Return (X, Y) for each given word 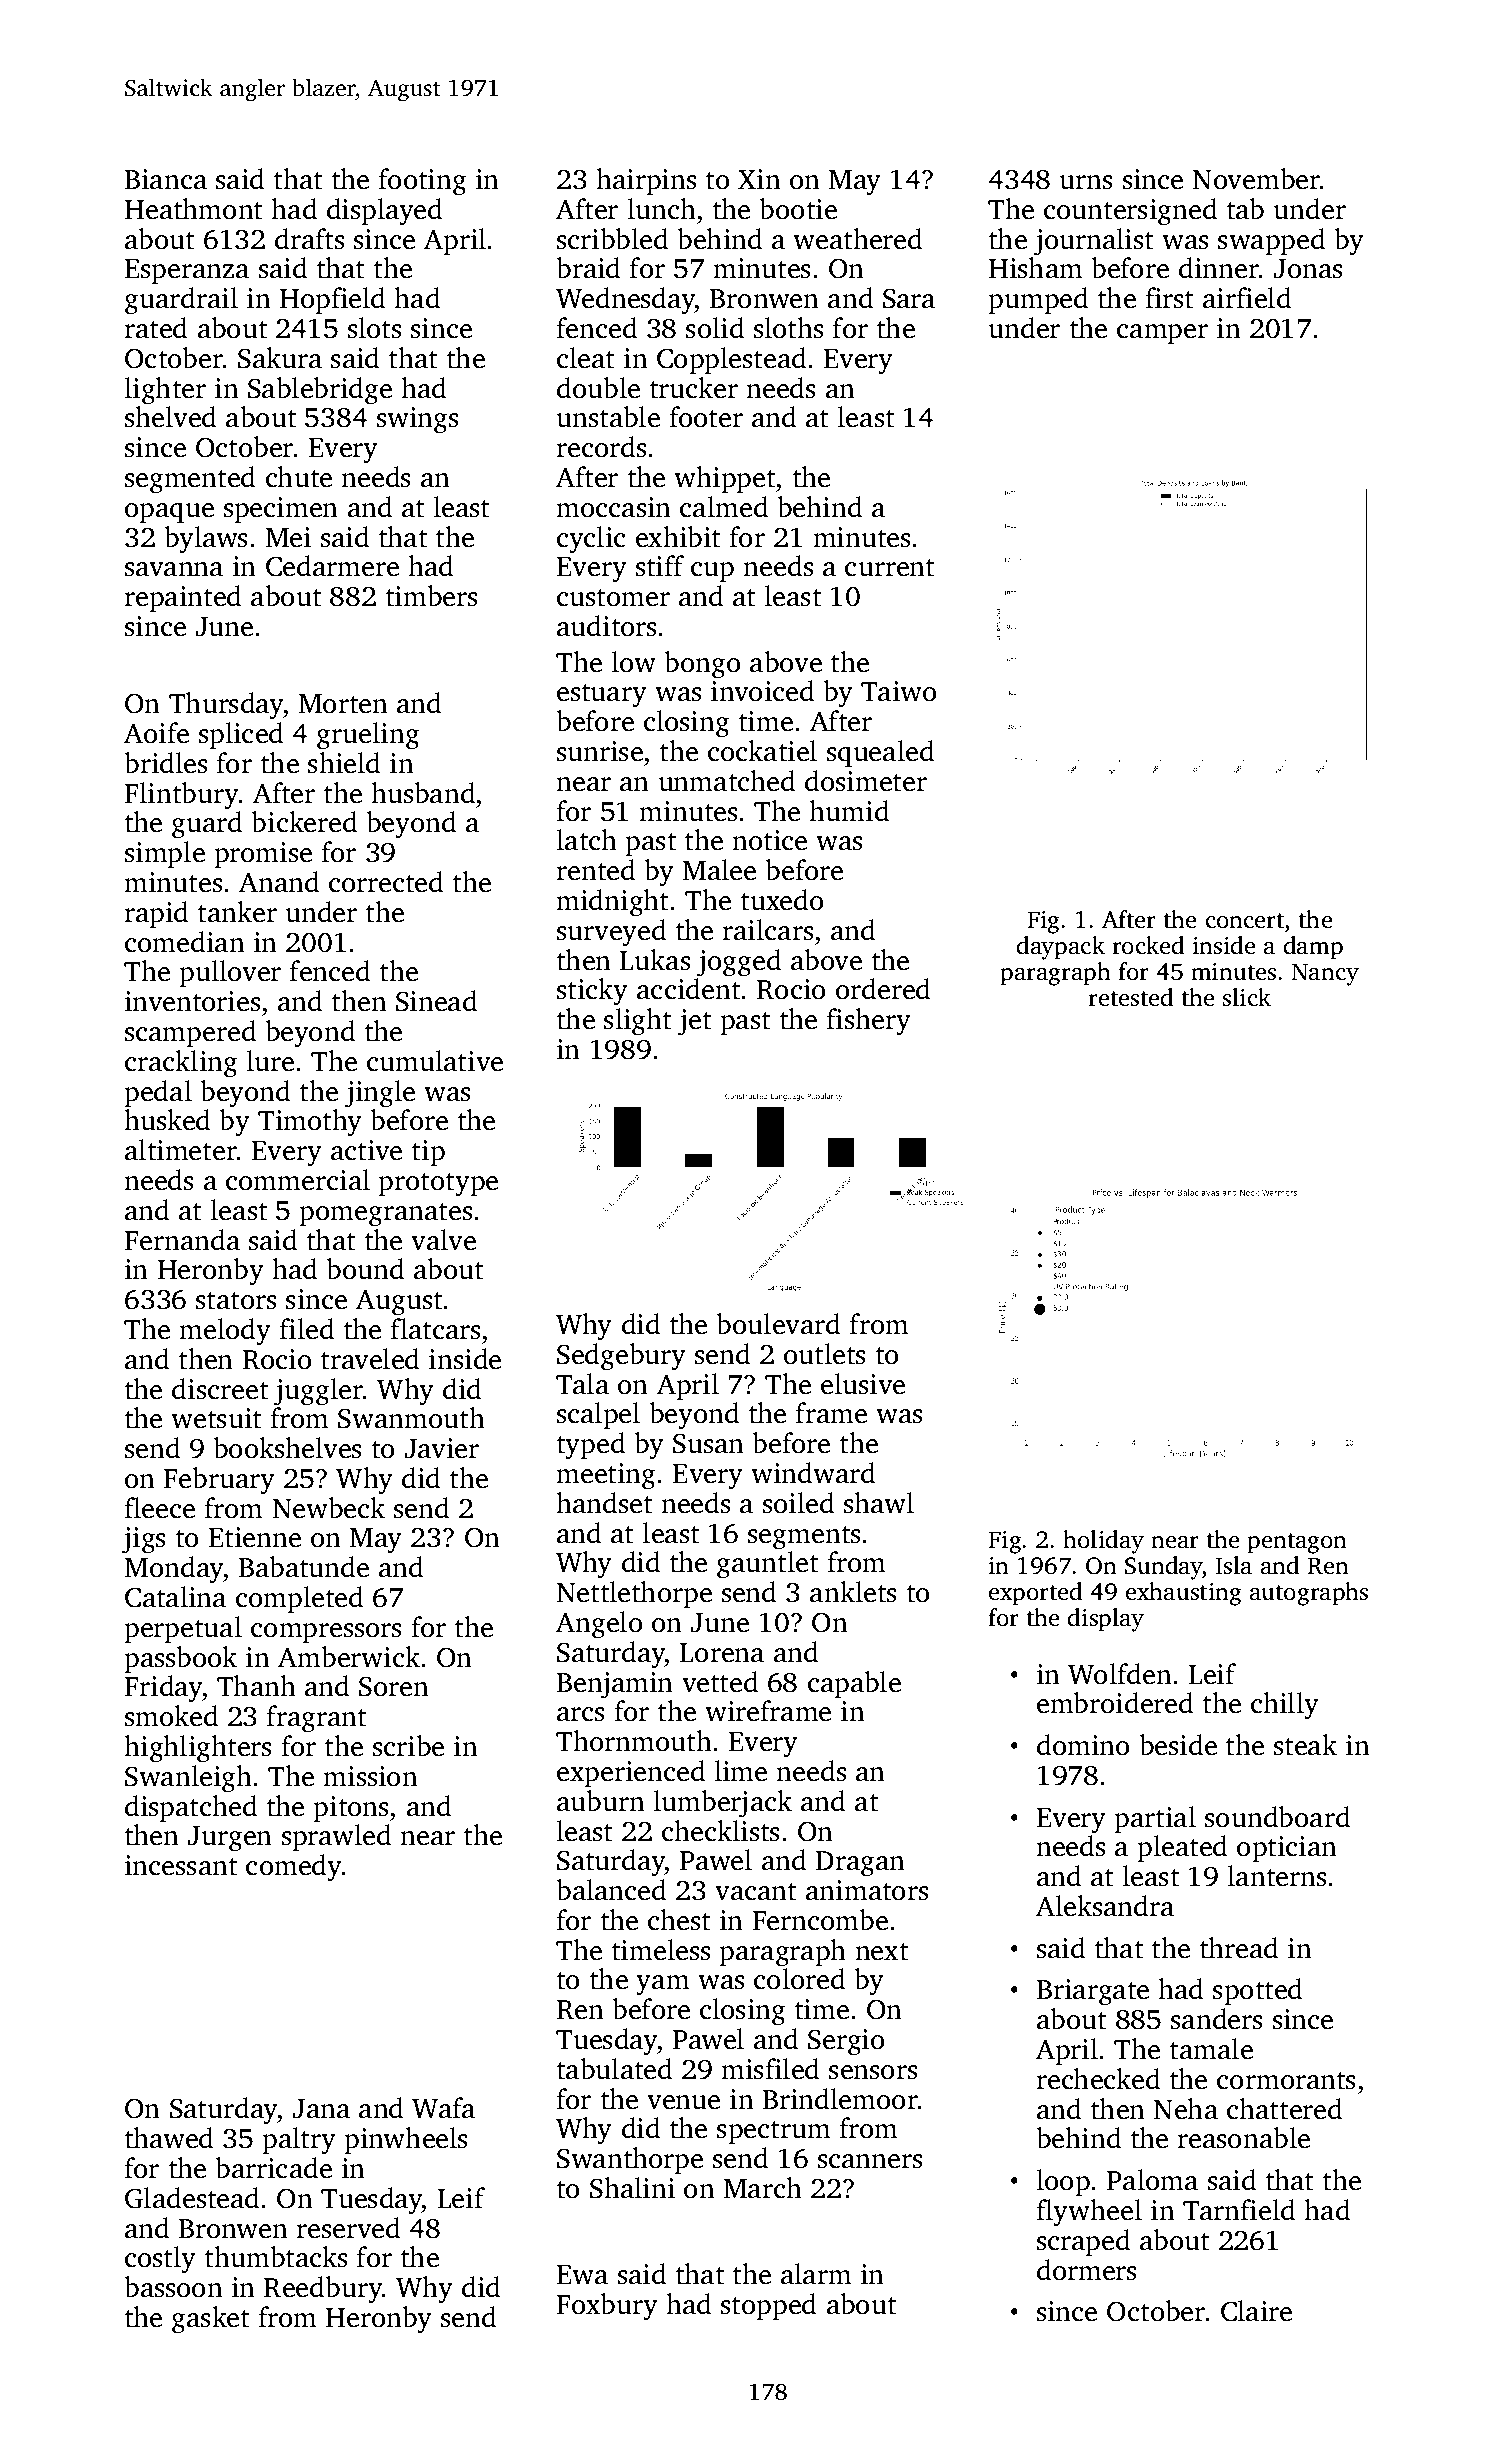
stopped (768, 2306)
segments (804, 1538)
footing (423, 182)
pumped (1038, 300)
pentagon (1297, 1543)
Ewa (582, 2275)
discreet (220, 1389)
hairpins (646, 181)
